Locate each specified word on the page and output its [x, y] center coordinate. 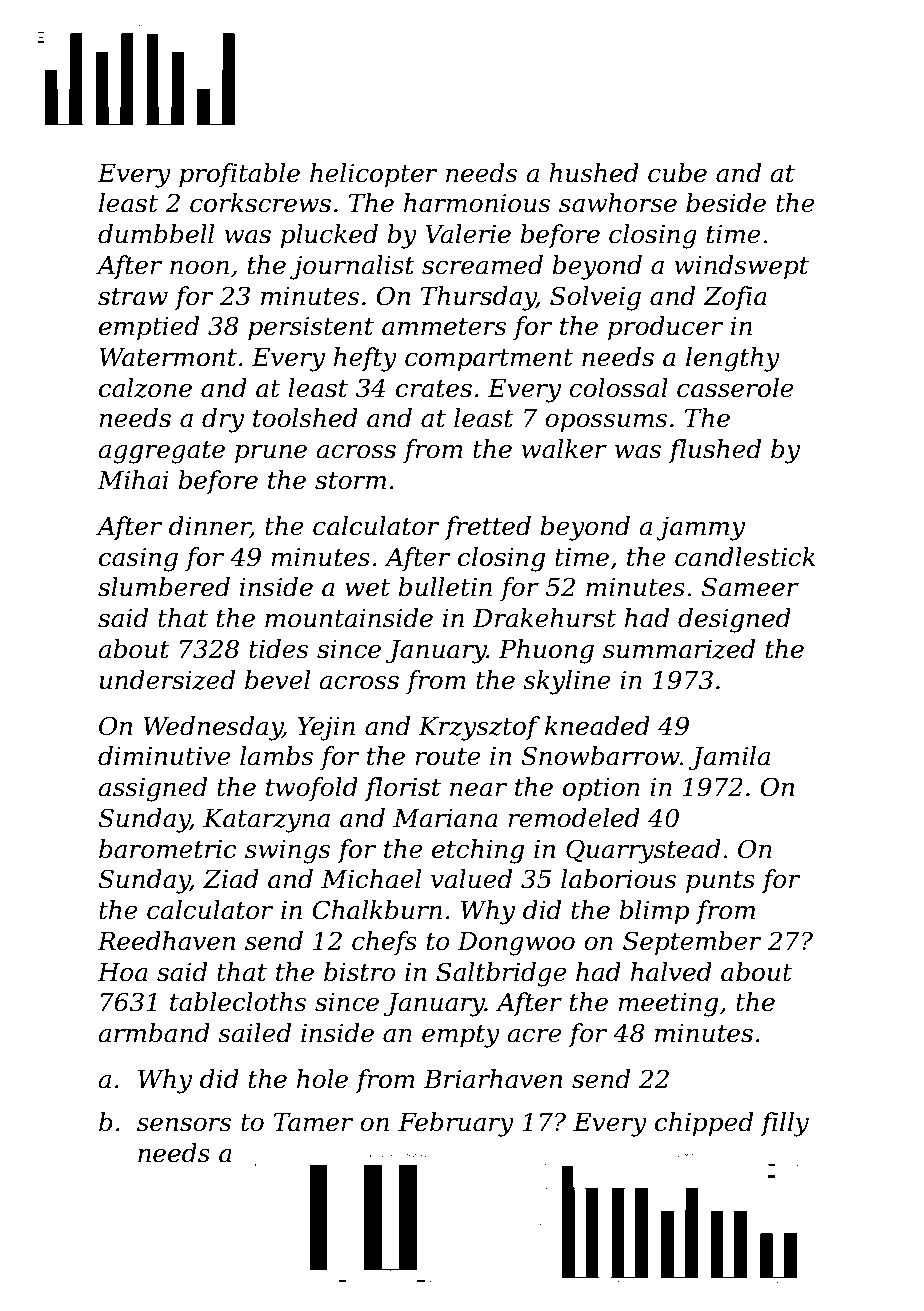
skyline [567, 682]
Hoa [122, 972]
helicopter [374, 175]
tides [278, 649]
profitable [239, 175]
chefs [384, 943]
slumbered [164, 587]
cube [677, 173]
